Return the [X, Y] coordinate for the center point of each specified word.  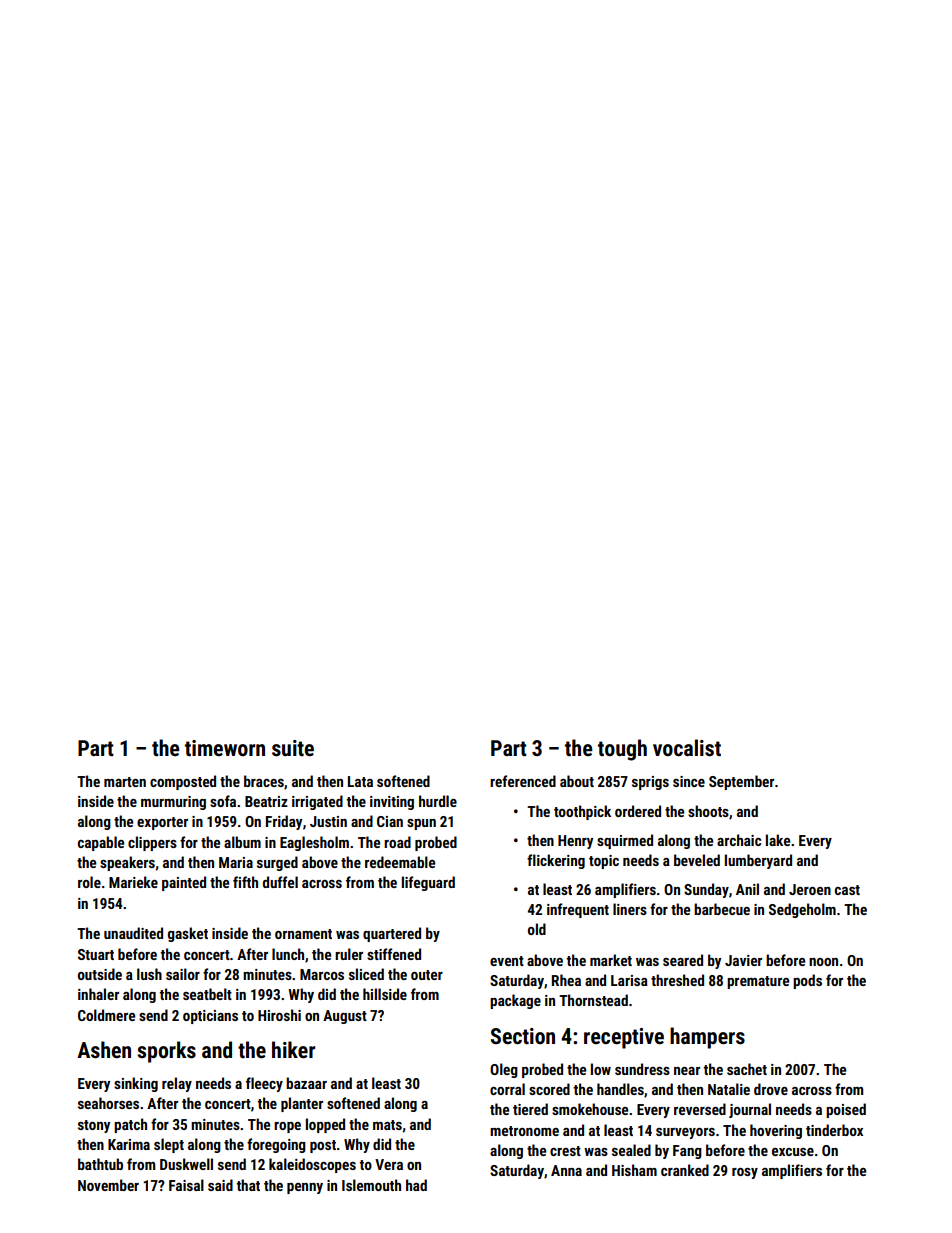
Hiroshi [279, 1015]
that [248, 1185]
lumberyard [758, 861]
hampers [707, 1038]
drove [771, 1089]
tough [622, 750]
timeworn [225, 748]
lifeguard [428, 883]
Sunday [706, 890]
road [397, 842]
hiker [293, 1050]
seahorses [108, 1103]
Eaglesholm [314, 843]
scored [549, 1089]
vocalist [687, 748]
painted [184, 883]
